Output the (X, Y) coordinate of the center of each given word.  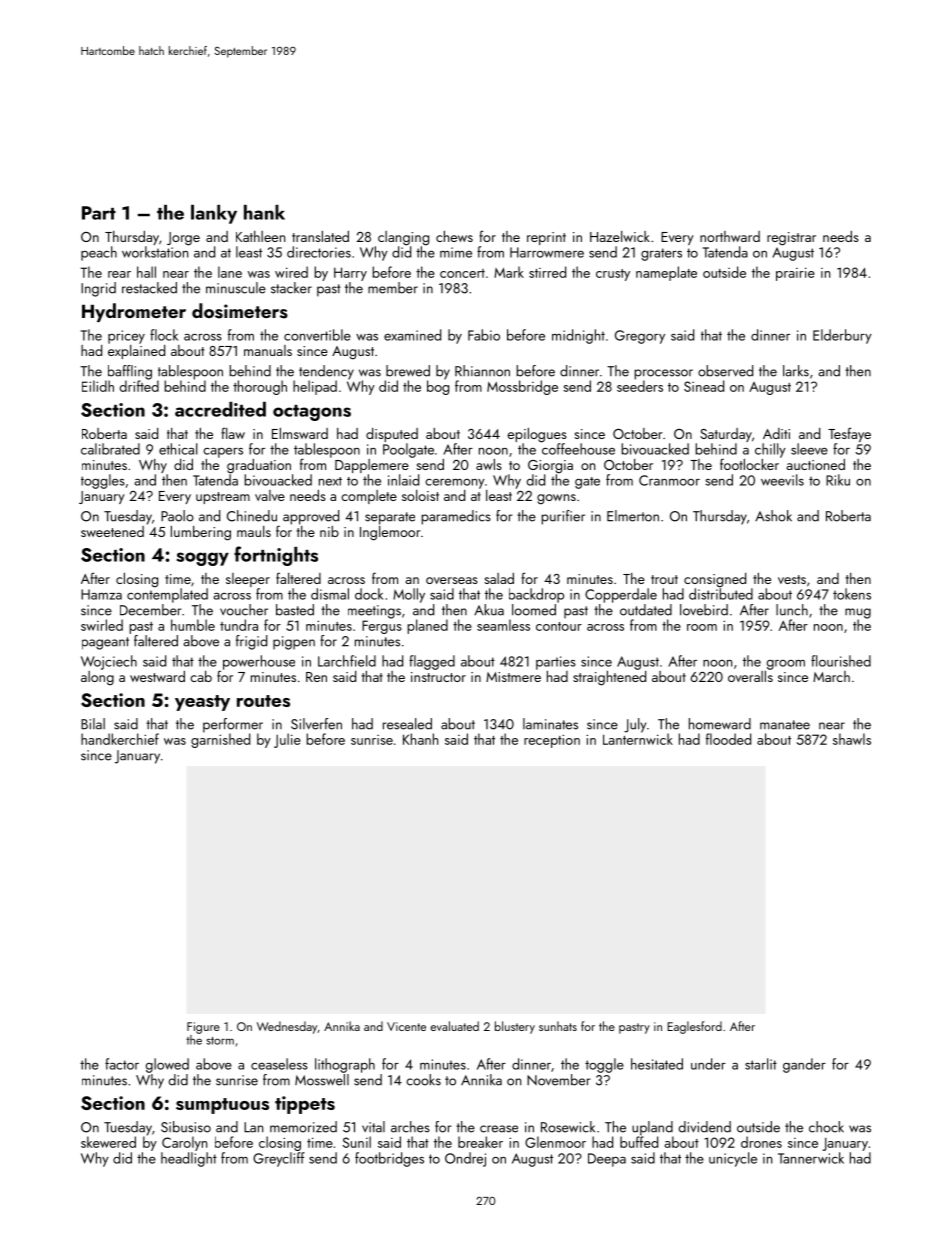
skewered (108, 1142)
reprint (546, 238)
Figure (203, 1028)
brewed (408, 371)
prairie (795, 274)
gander (804, 1065)
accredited (220, 409)
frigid (251, 642)
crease (499, 1129)
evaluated (454, 1026)
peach (99, 253)
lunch (792, 610)
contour (559, 626)
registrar (791, 239)
